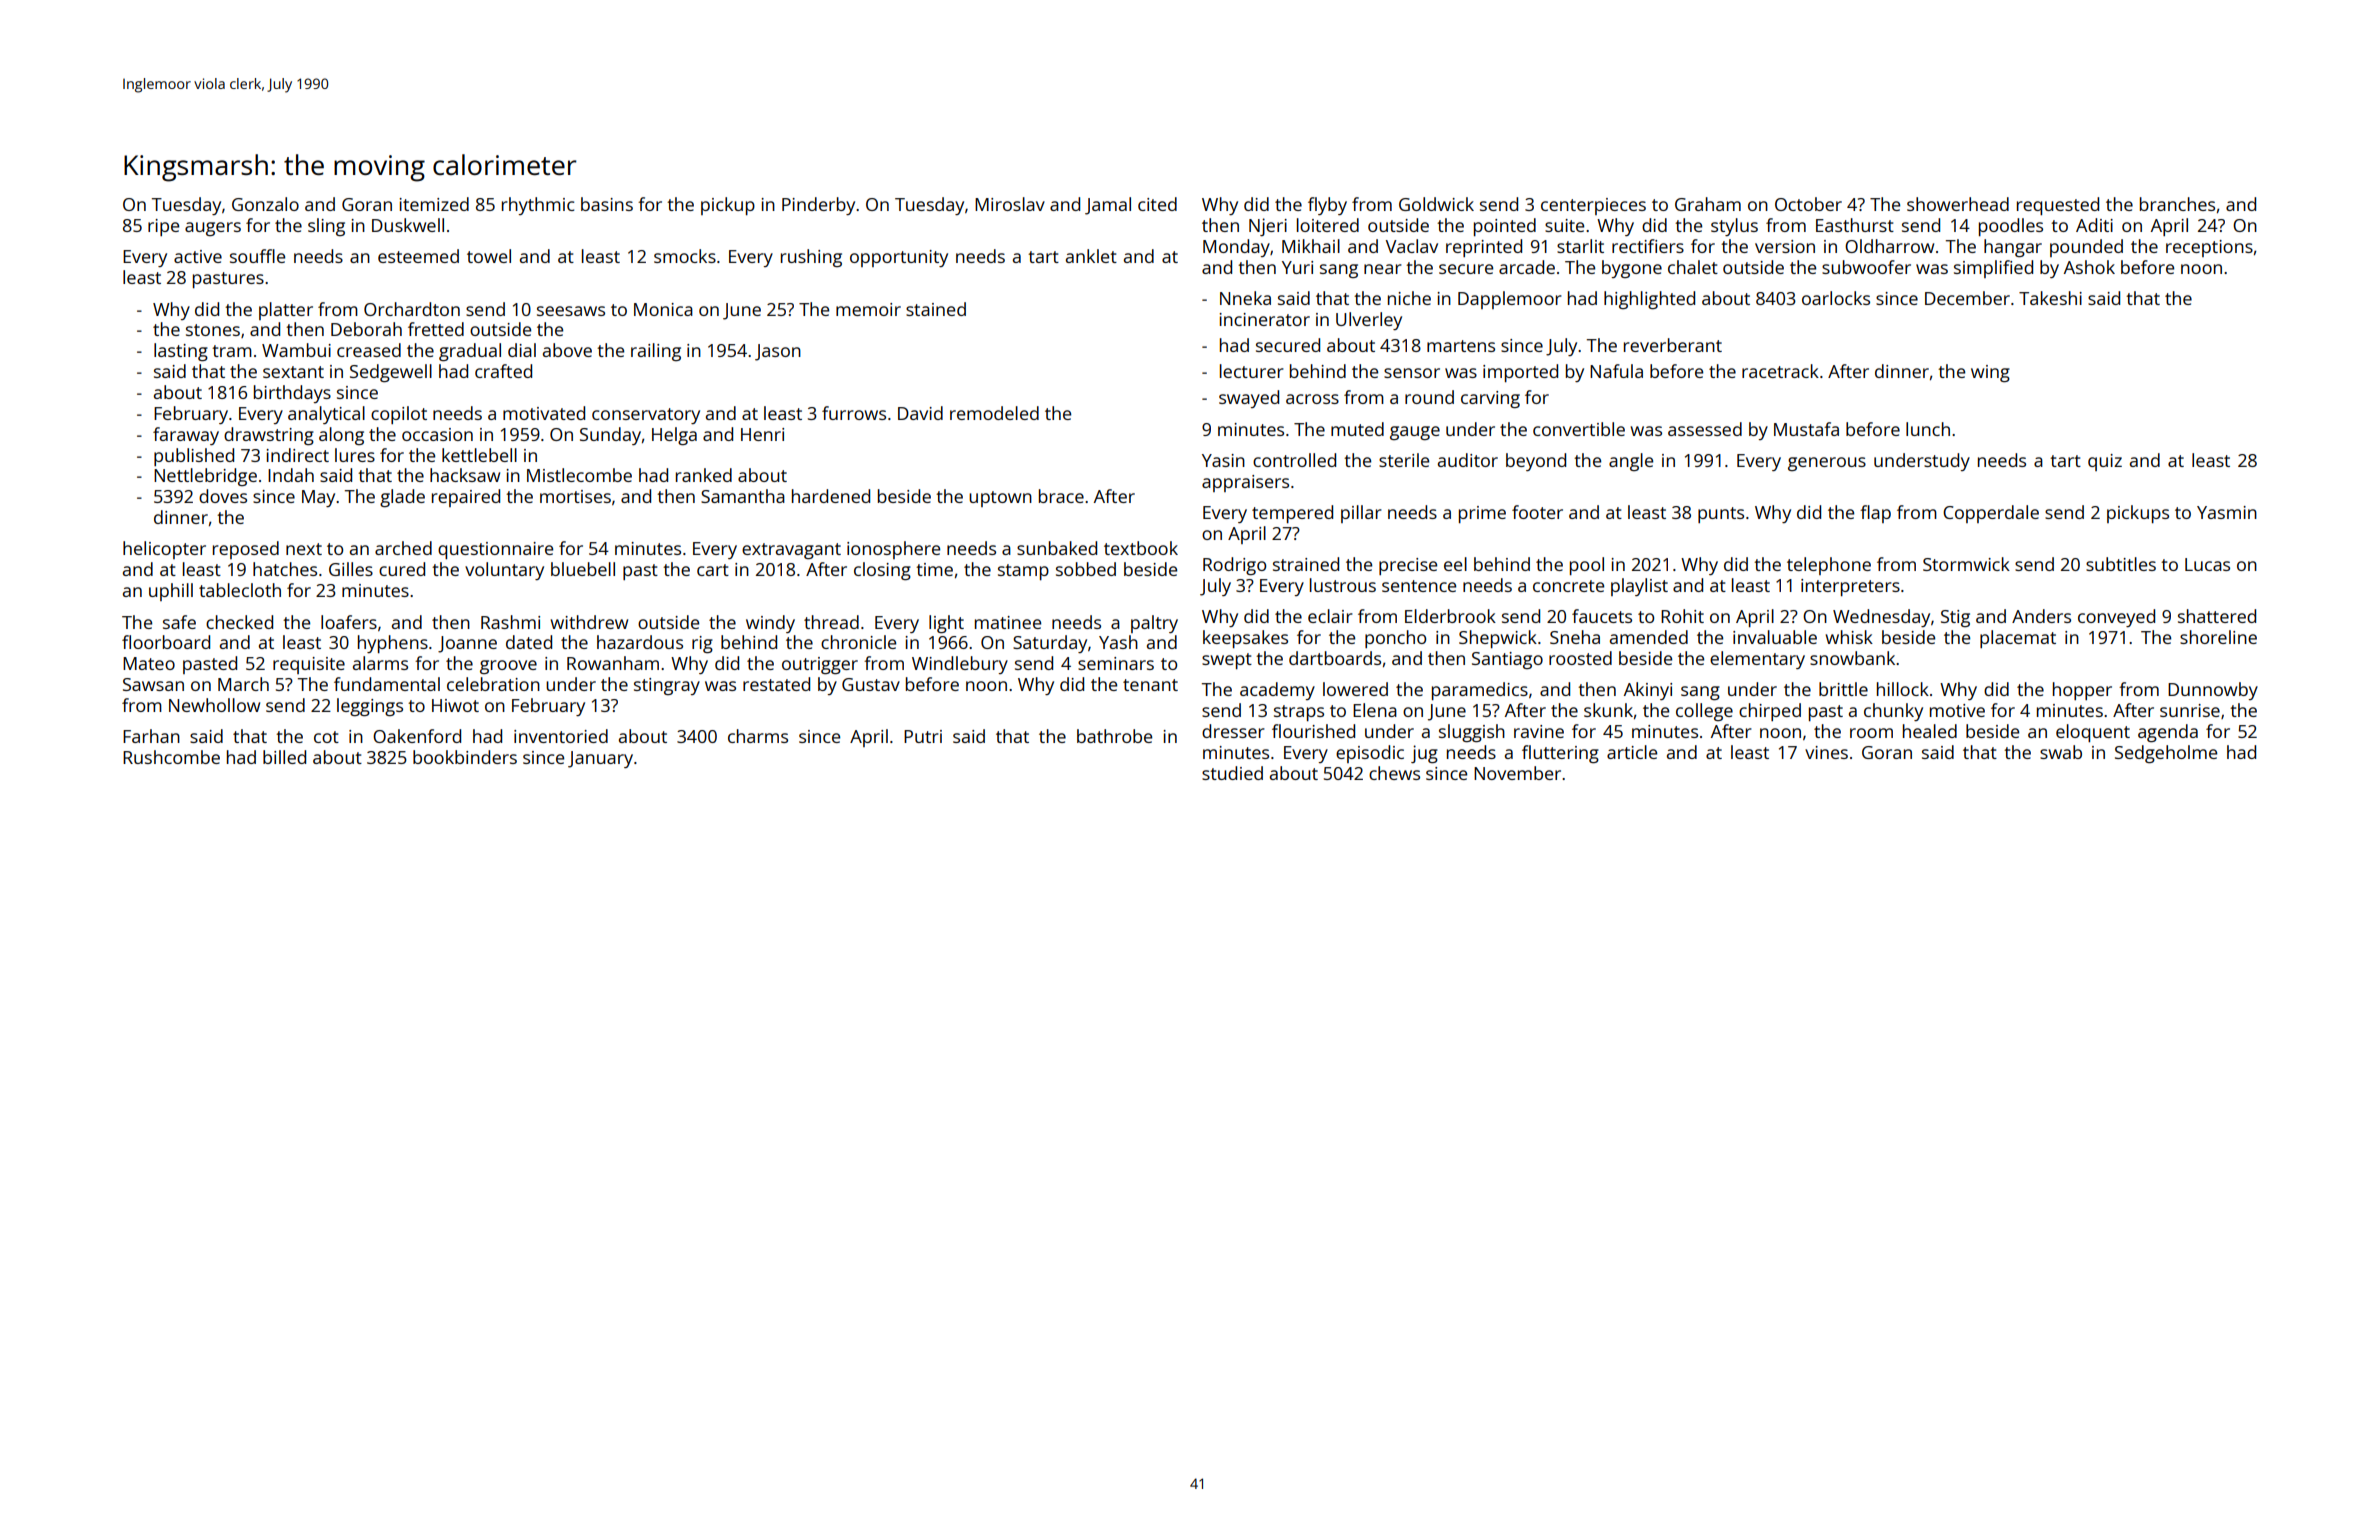 Image resolution: width=2380 pixels, height=1540 pixels. I want to click on chronicle, so click(858, 642).
